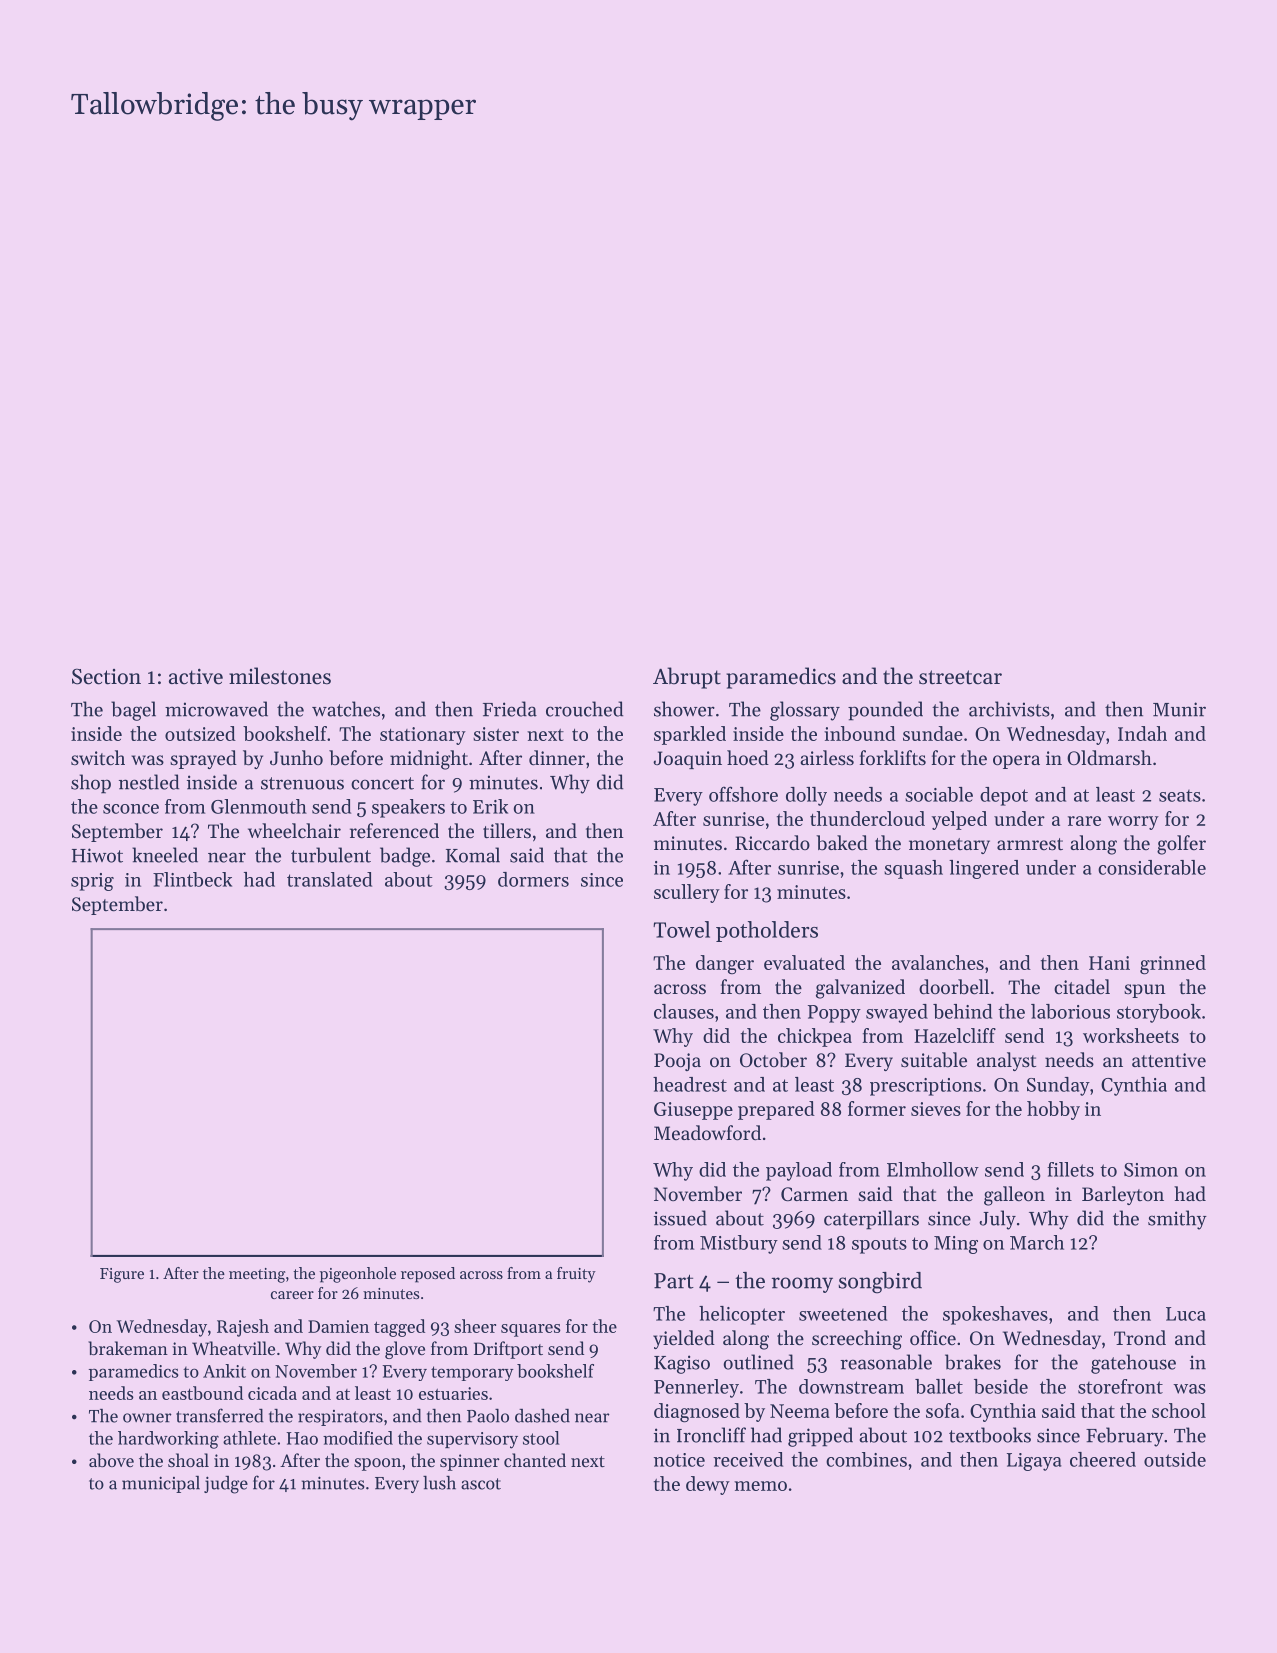 The height and width of the document is (1653, 1277). Describe the element at coordinates (995, 1315) in the document. I see `spokeshaves` at that location.
